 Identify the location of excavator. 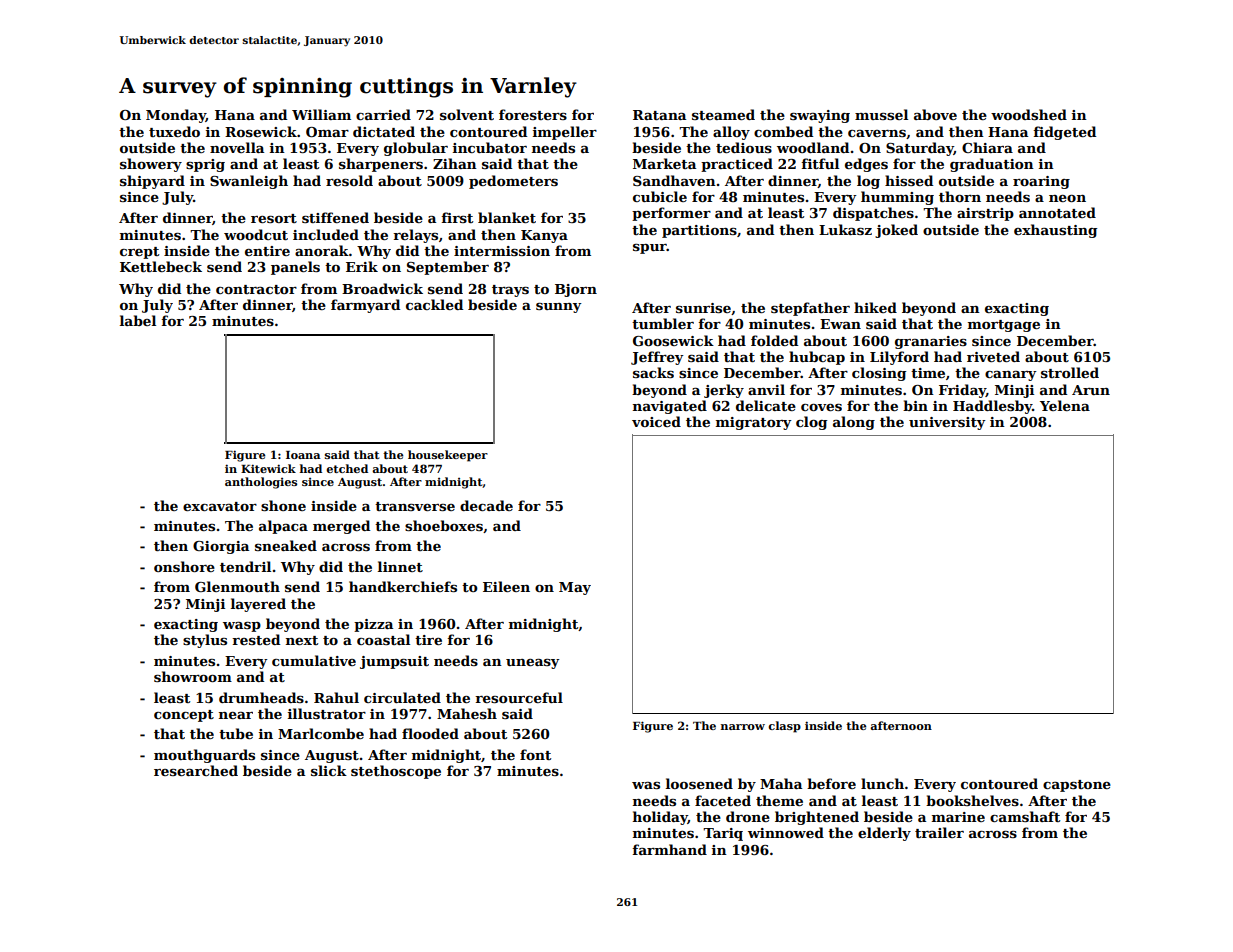
(220, 506).
